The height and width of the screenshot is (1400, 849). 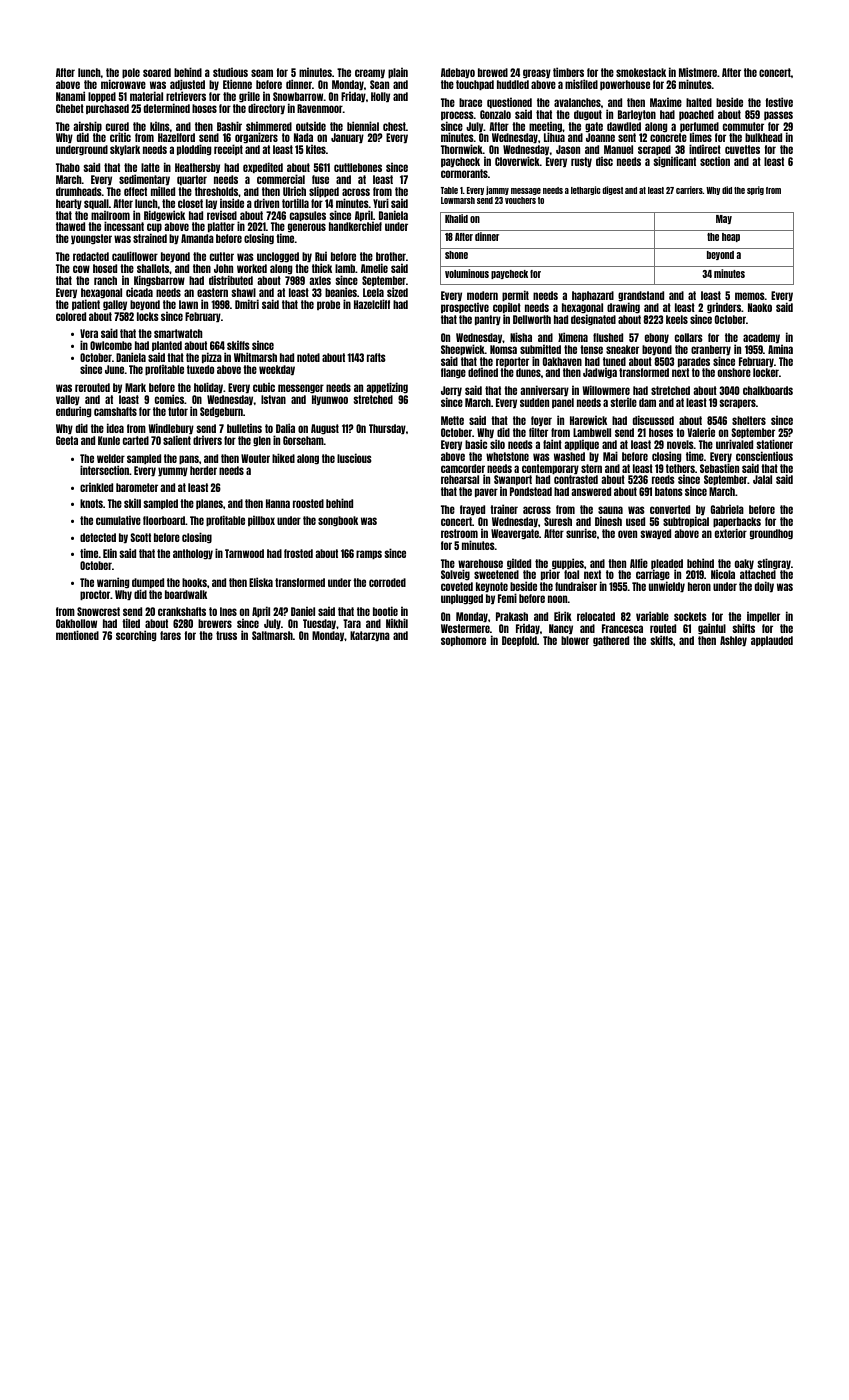 I want to click on applauded, so click(x=772, y=641).
